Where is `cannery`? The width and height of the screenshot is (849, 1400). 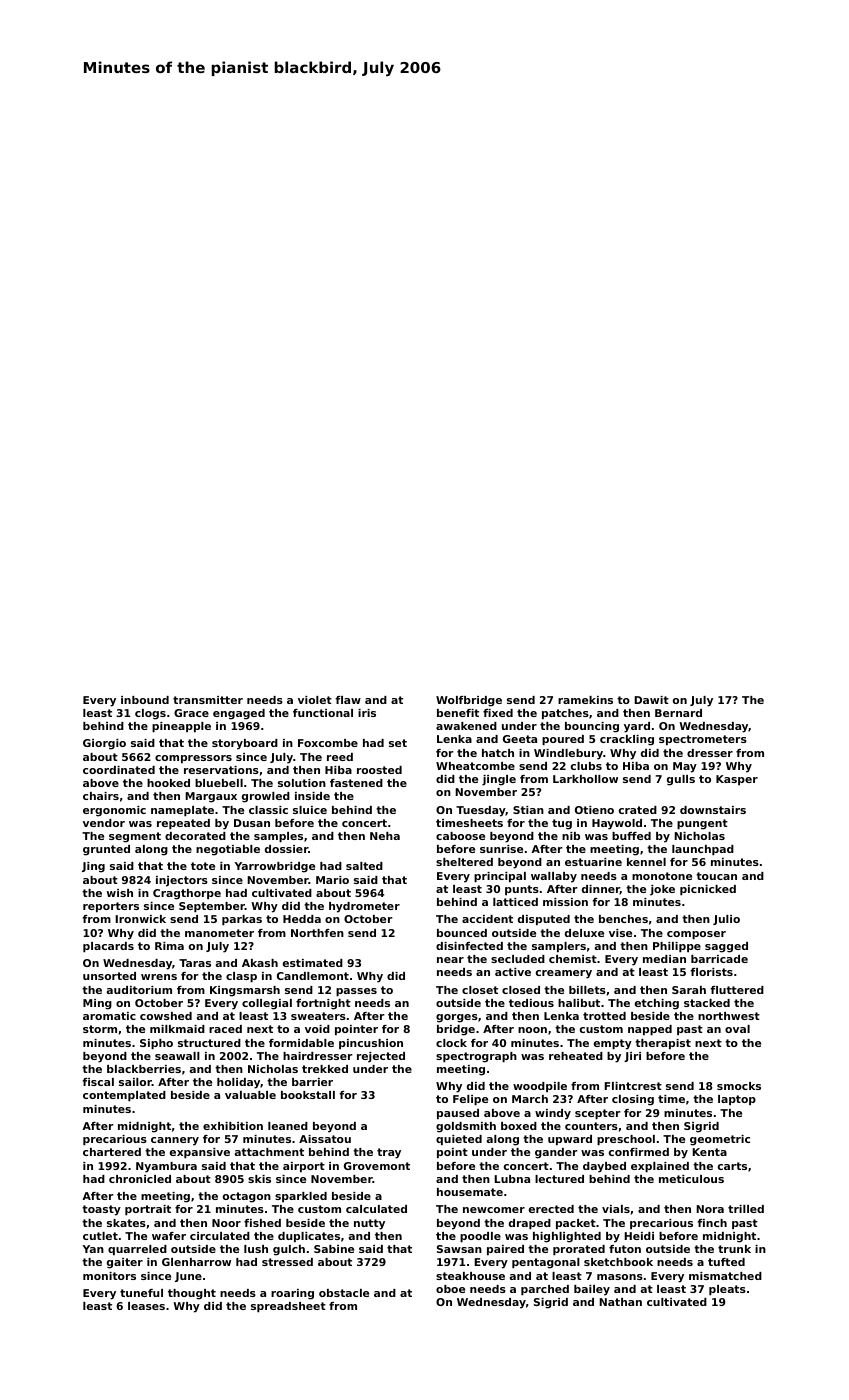 cannery is located at coordinates (175, 1141).
